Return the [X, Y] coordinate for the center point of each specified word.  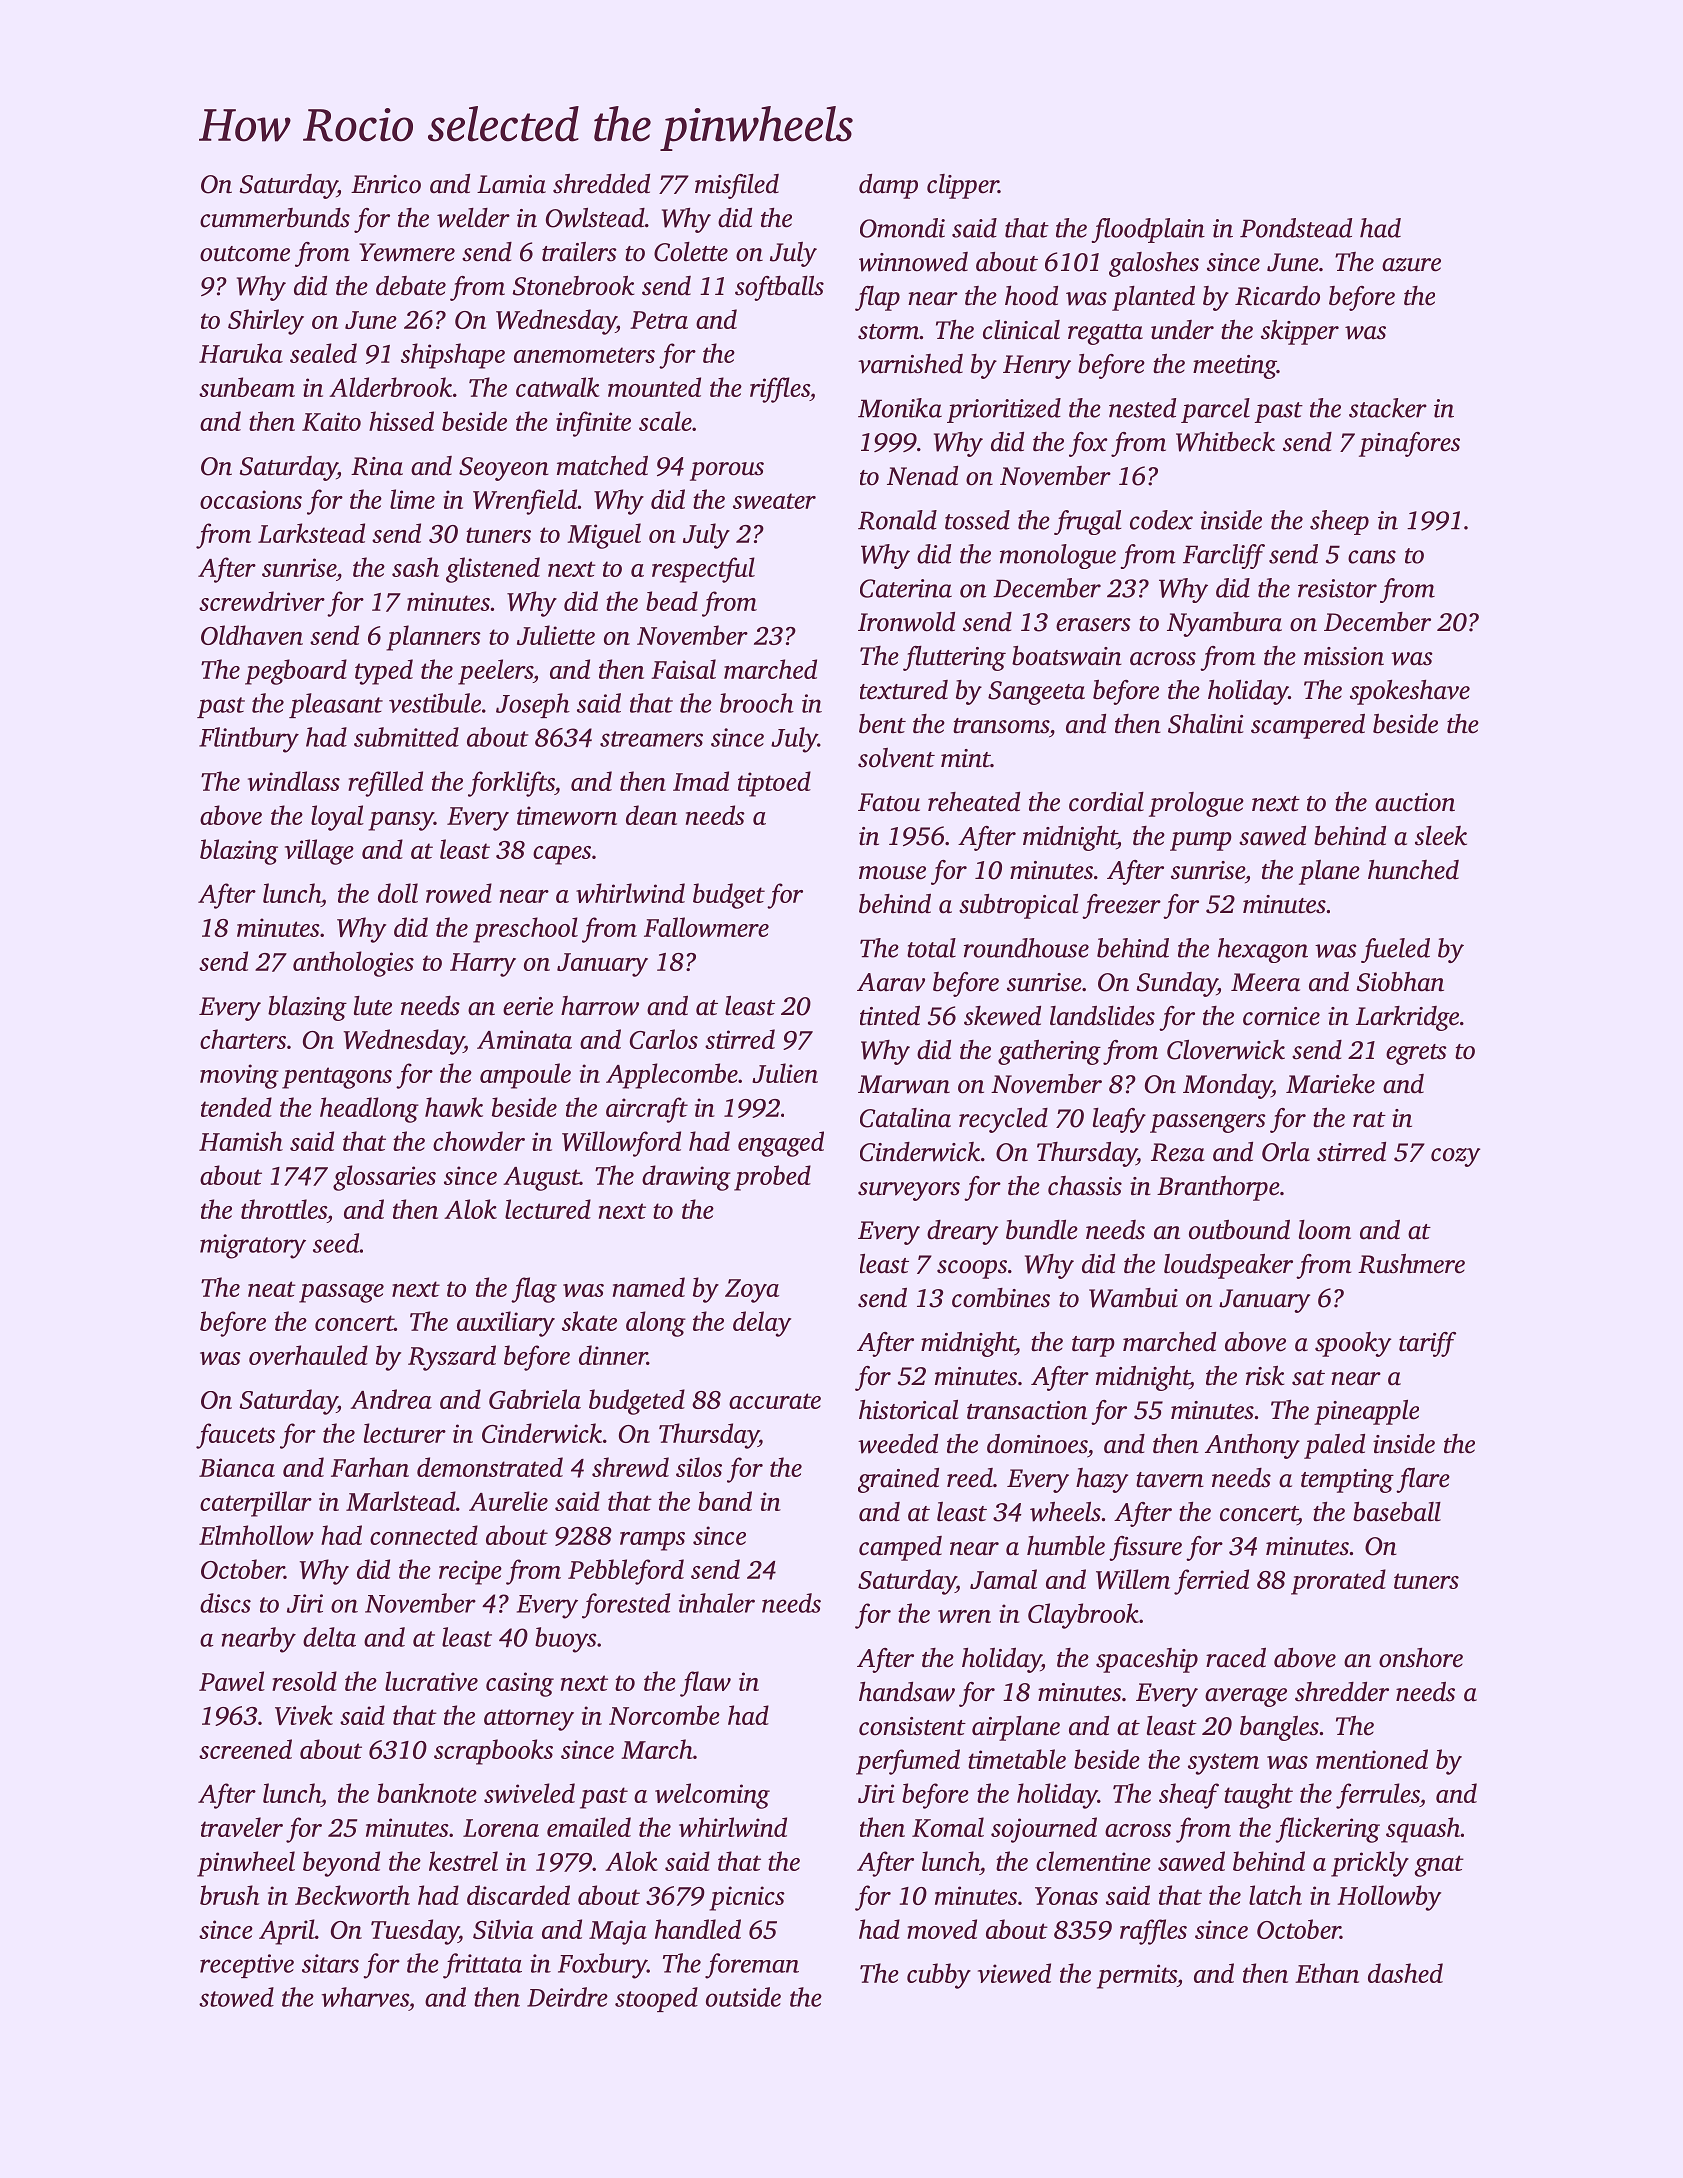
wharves [365, 1997]
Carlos [664, 1039]
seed [336, 1243]
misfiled [737, 186]
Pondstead [1296, 228]
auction [1415, 802]
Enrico [386, 184]
